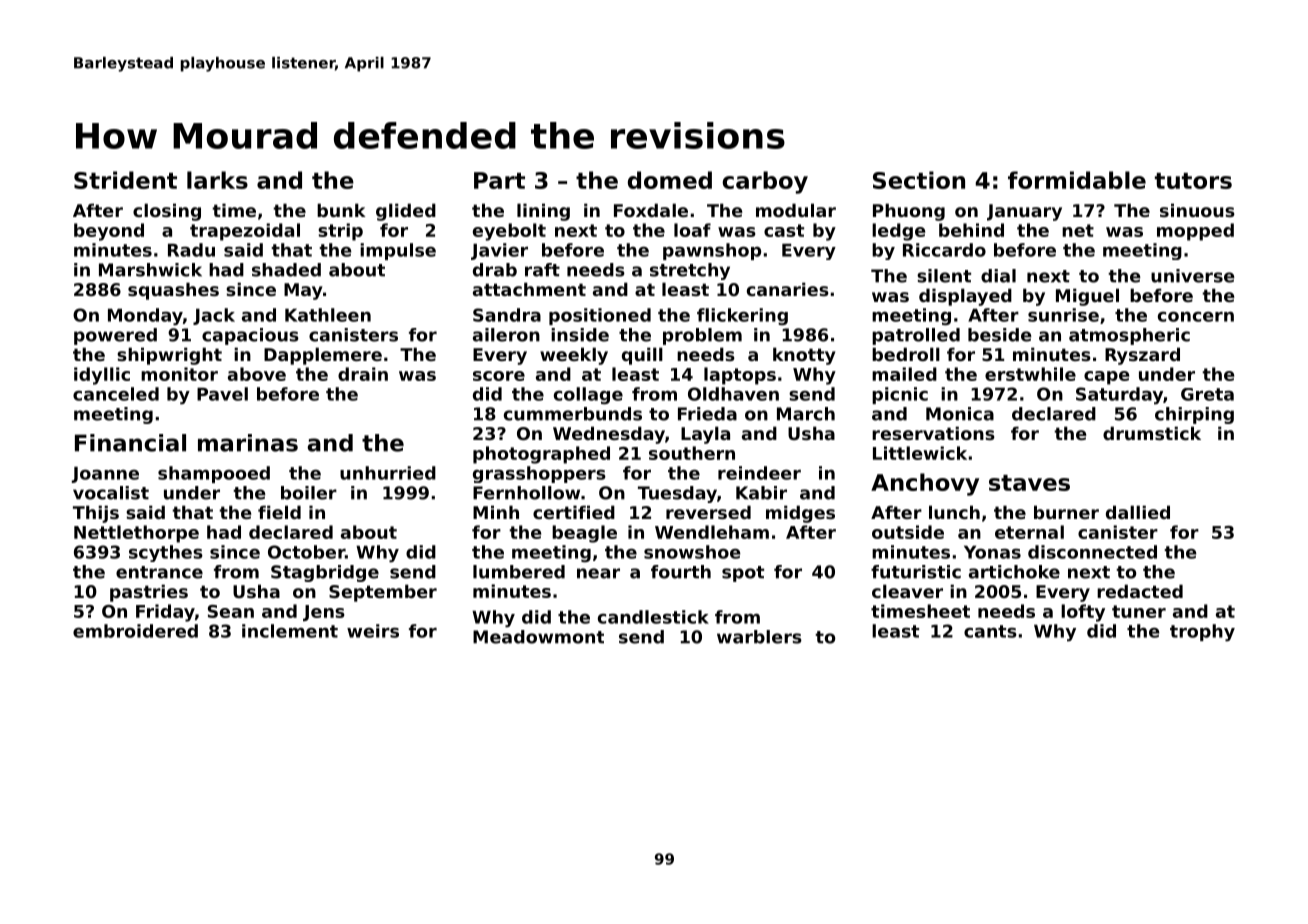 This page has height=924, width=1308. Describe the element at coordinates (1077, 180) in the page. I see `formidable` at that location.
